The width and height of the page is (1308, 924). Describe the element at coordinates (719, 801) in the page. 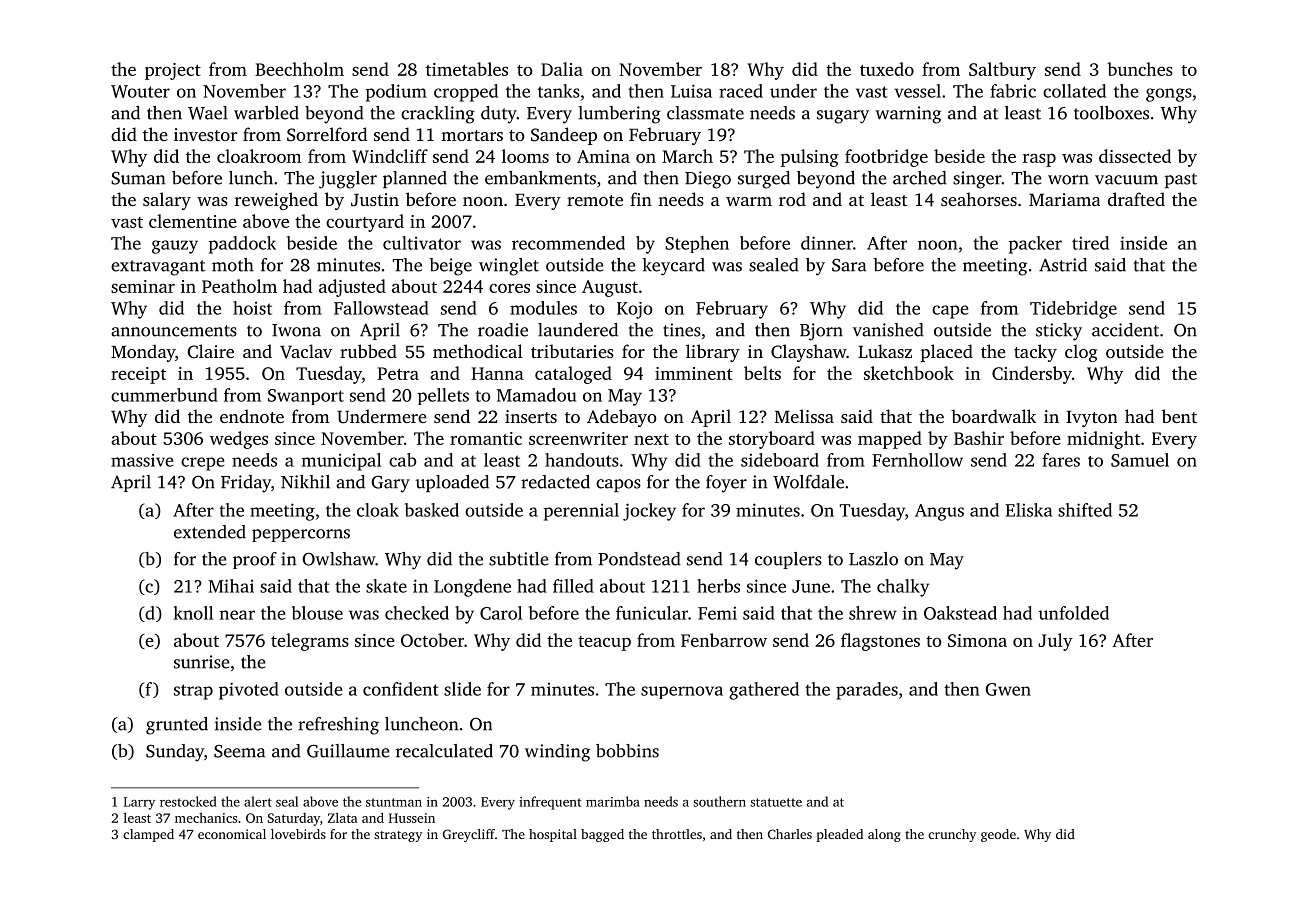

I see `southern` at that location.
